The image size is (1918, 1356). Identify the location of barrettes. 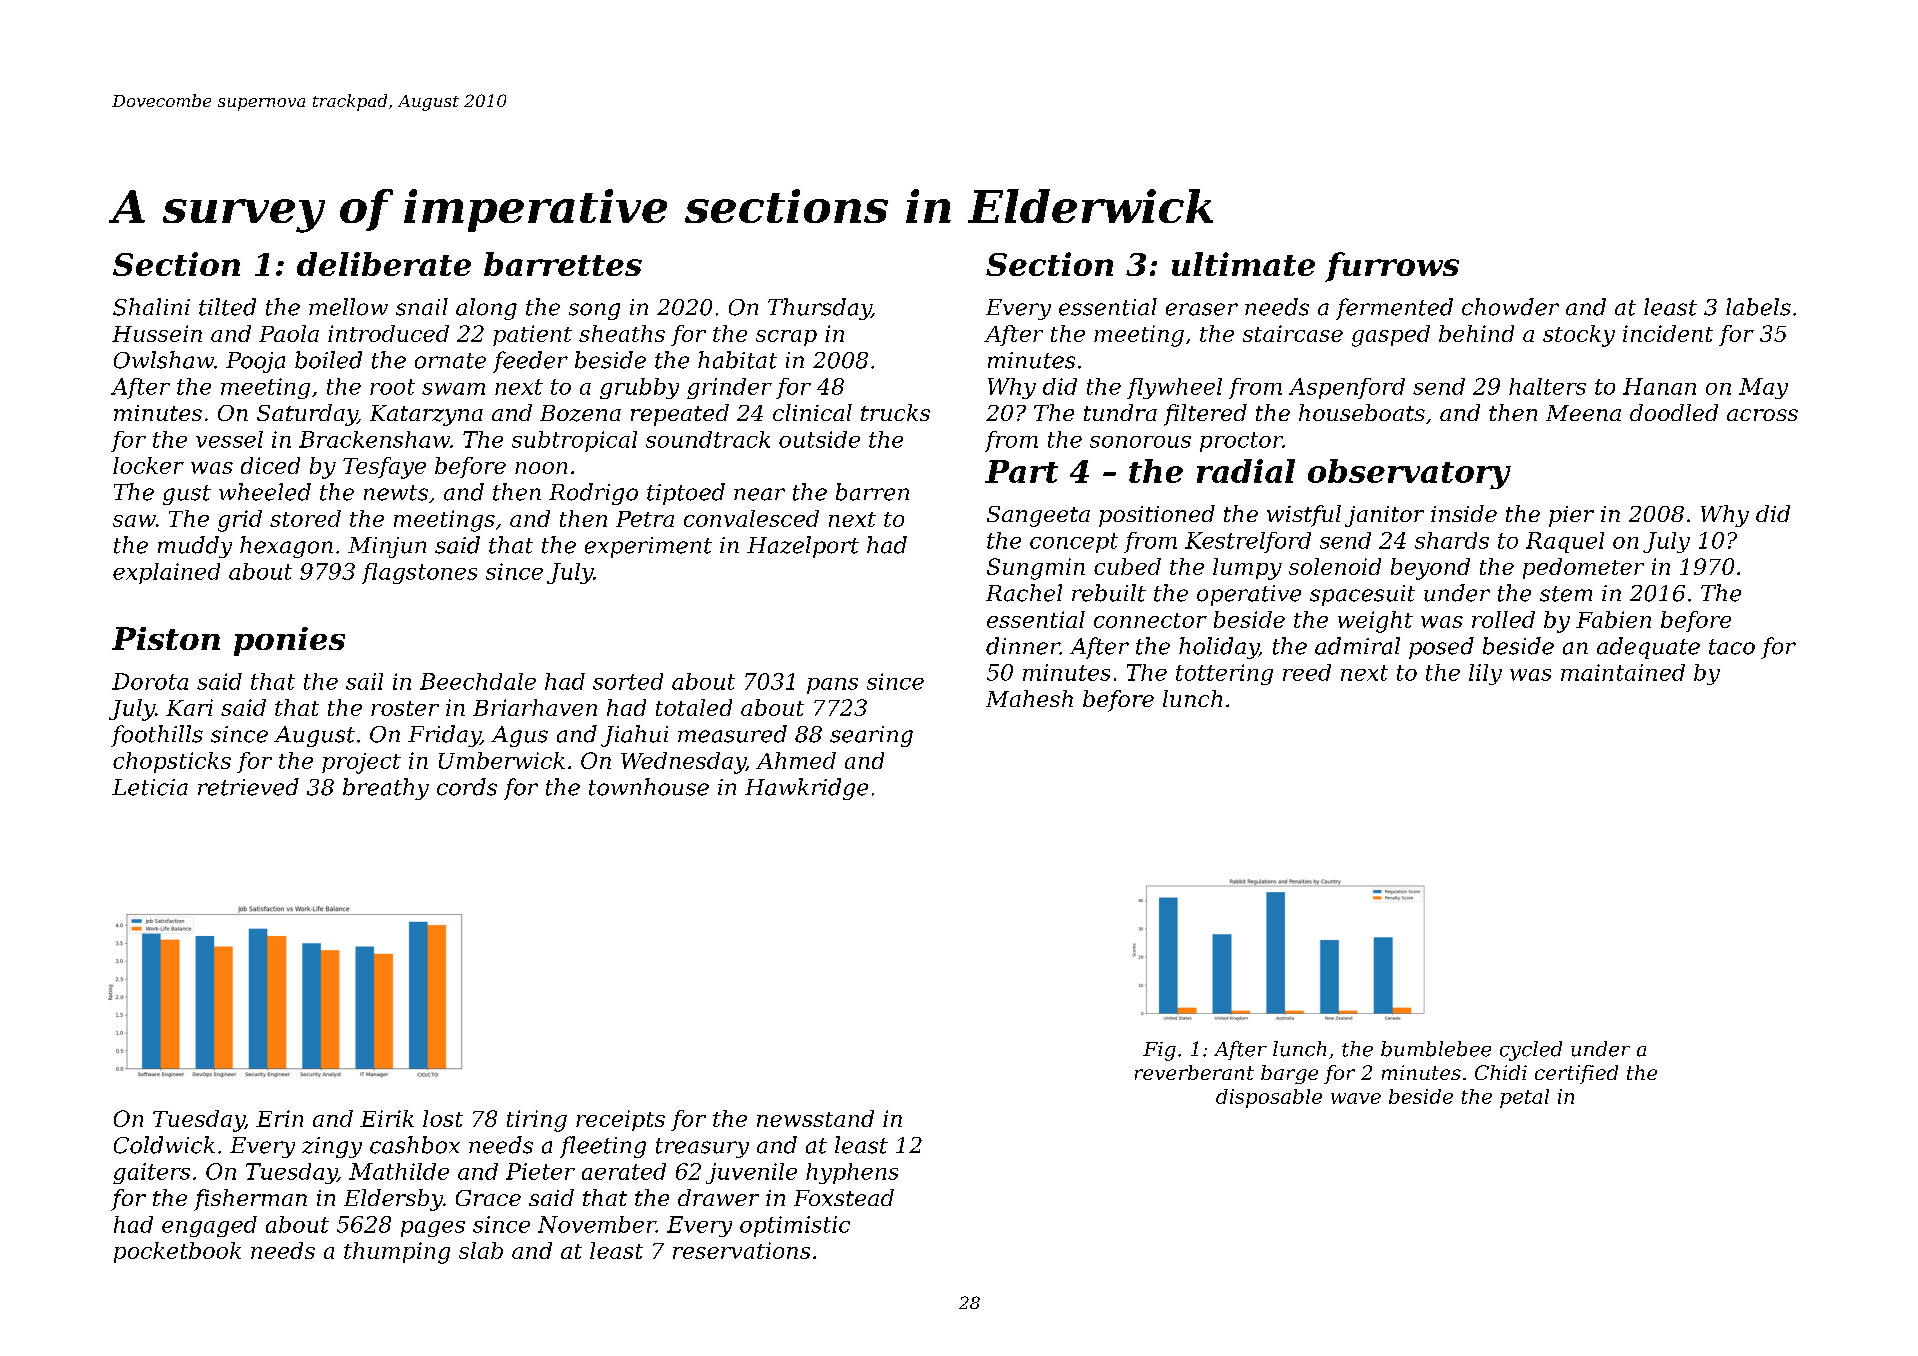
(563, 264).
